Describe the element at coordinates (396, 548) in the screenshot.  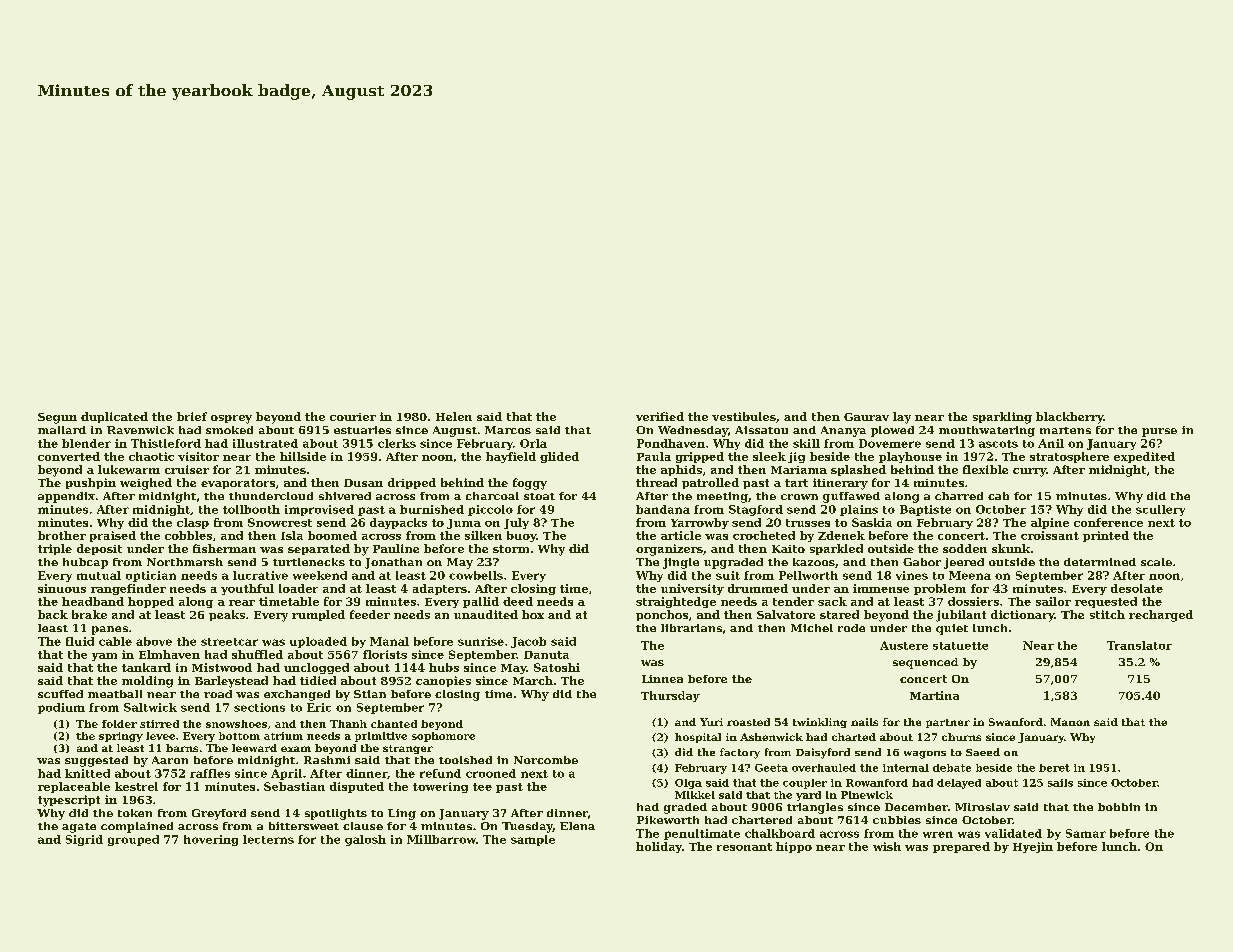
I see `Pauline` at that location.
